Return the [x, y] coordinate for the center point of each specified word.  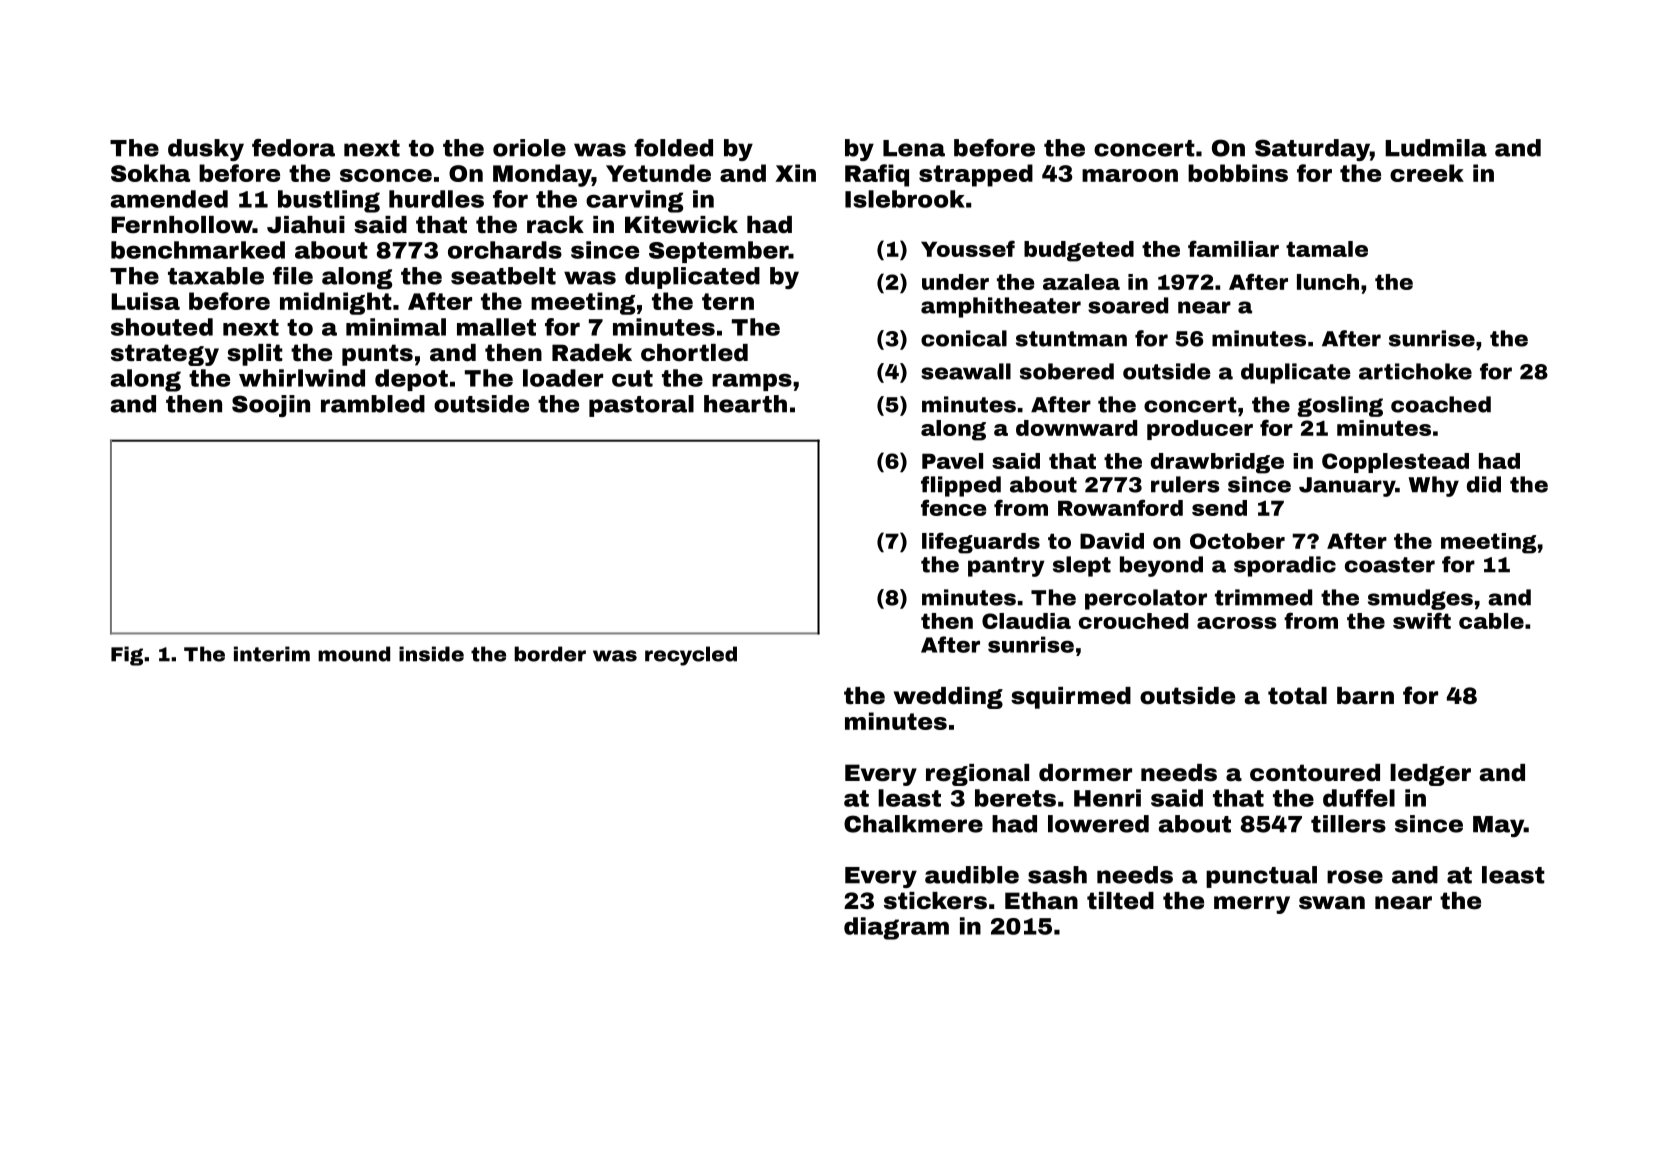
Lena [914, 148]
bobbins [1238, 173]
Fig [127, 656]
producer [1200, 430]
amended [169, 199]
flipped [961, 486]
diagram [896, 928]
